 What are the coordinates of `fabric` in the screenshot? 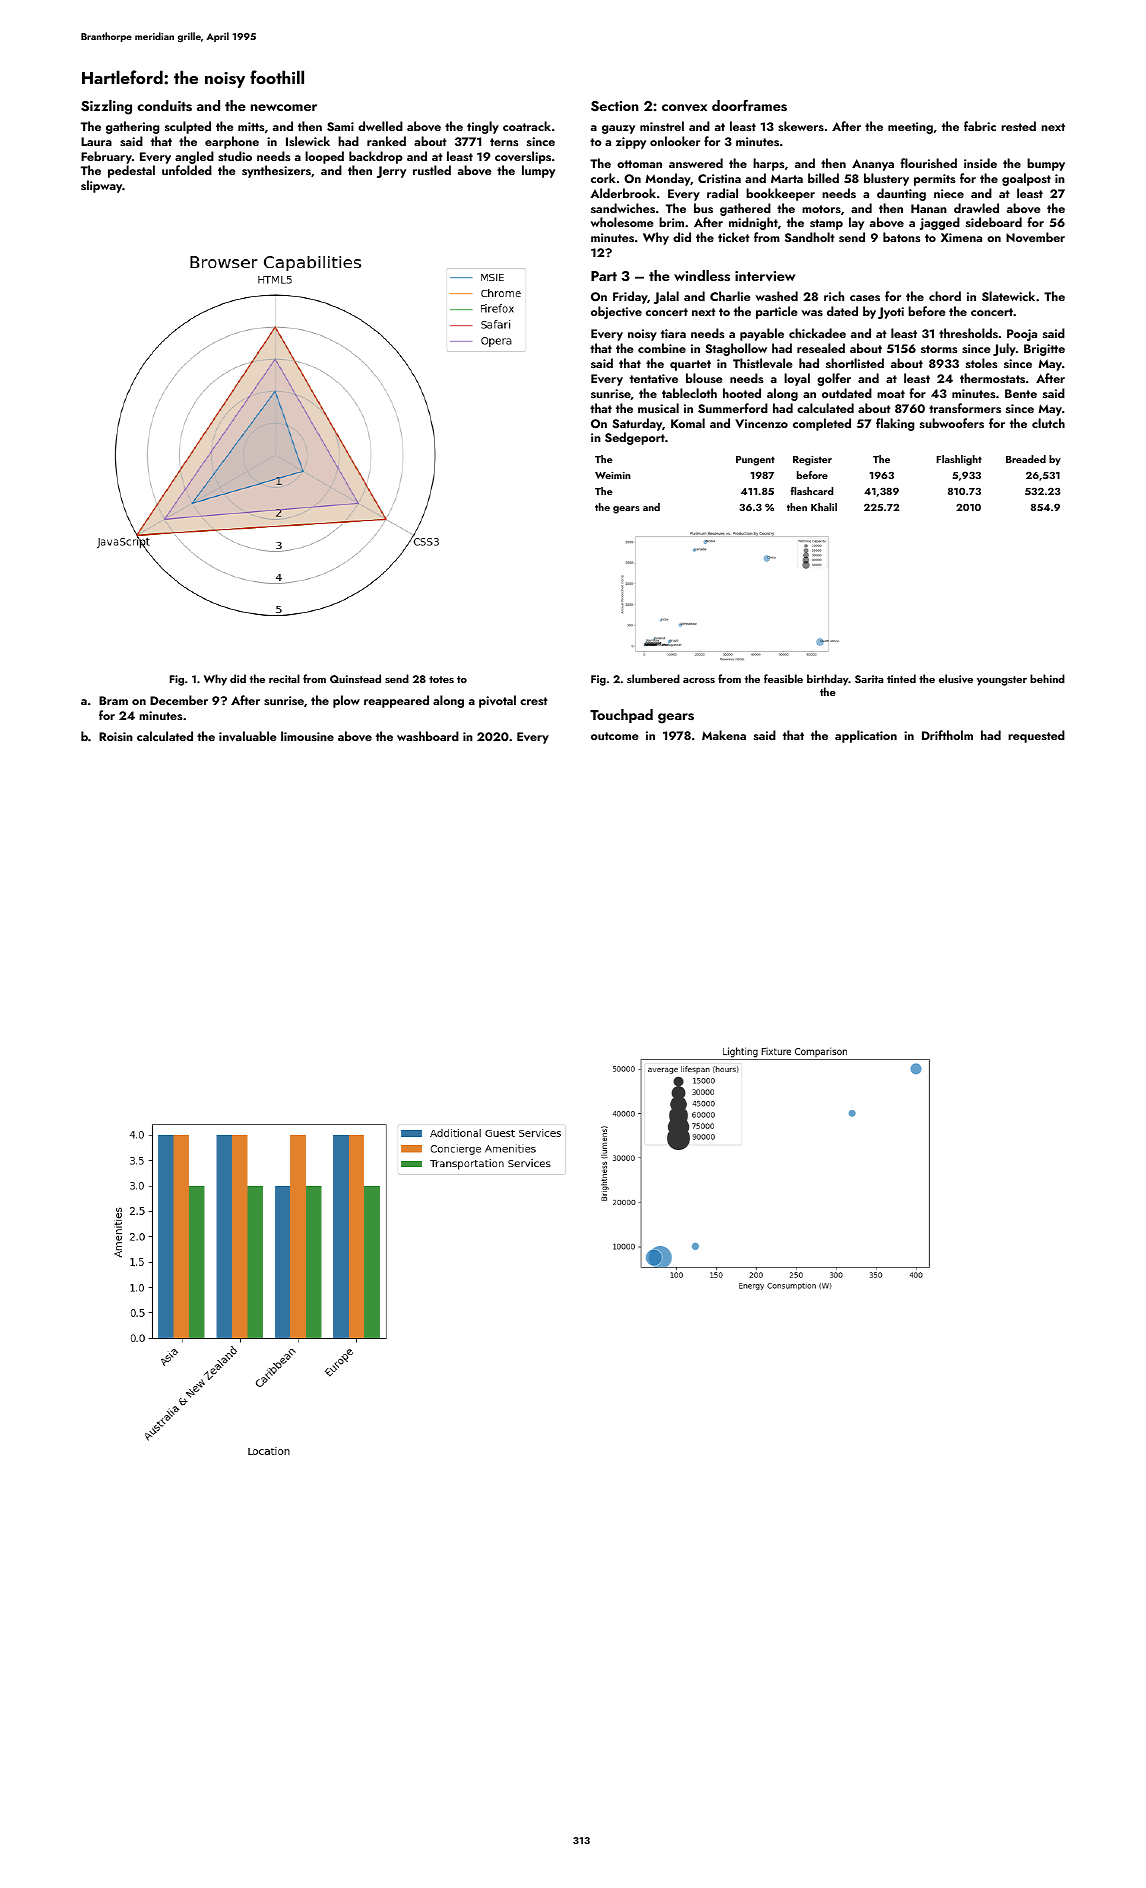 It's located at (980, 126).
